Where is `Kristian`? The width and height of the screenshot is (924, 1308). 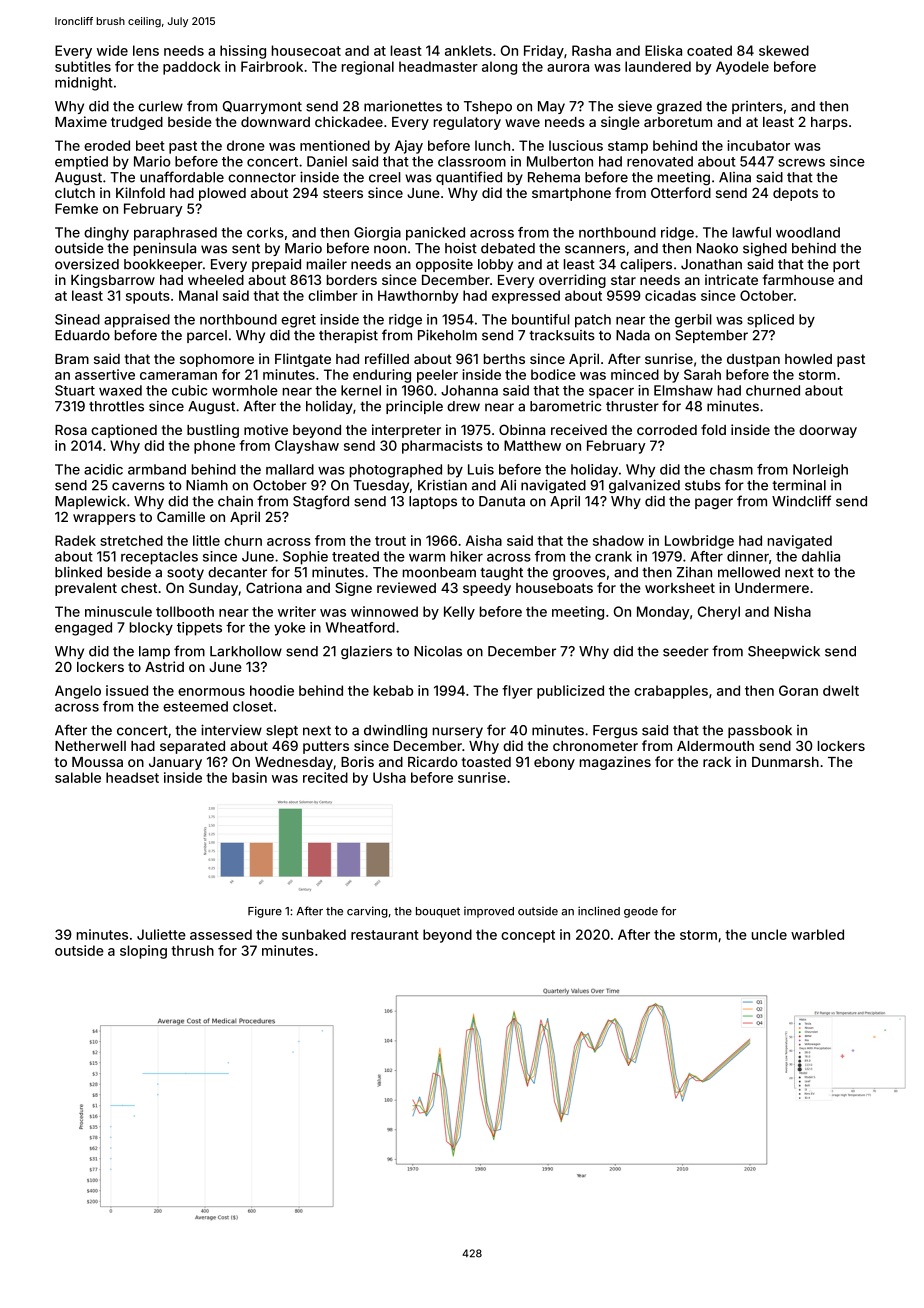 Kristian is located at coordinates (442, 485).
